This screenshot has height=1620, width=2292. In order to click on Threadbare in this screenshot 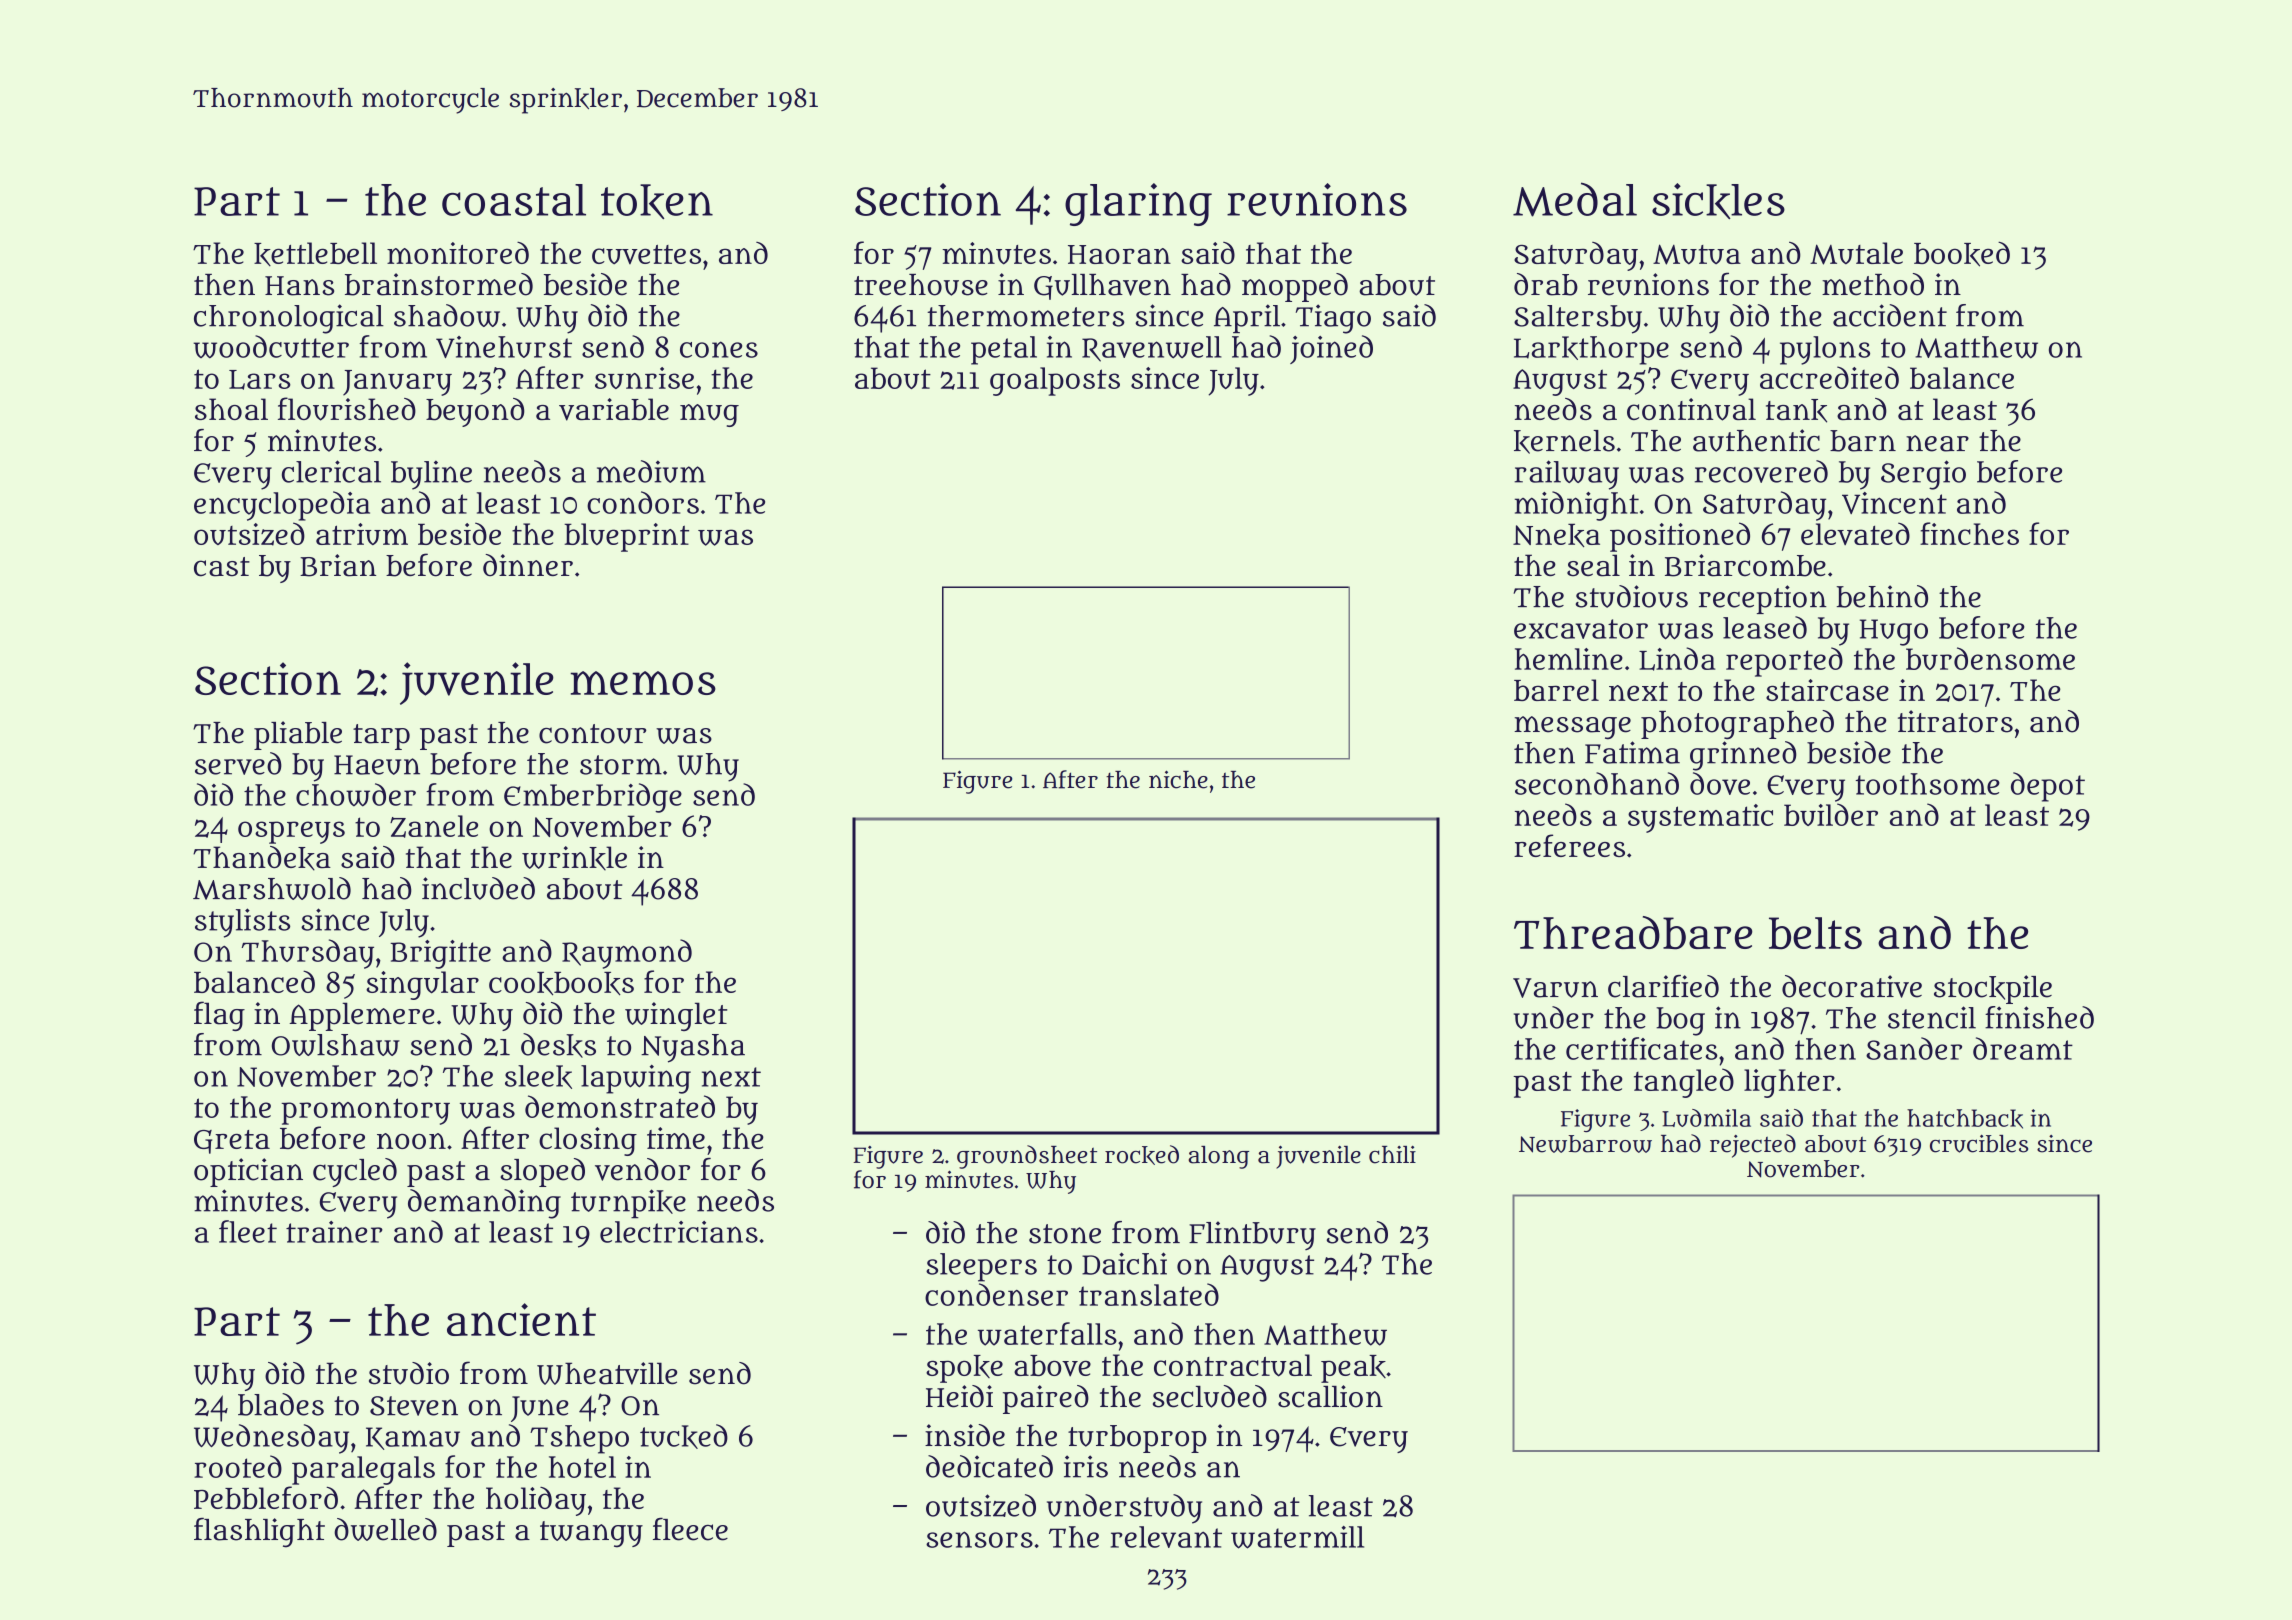, I will do `click(1633, 933)`.
